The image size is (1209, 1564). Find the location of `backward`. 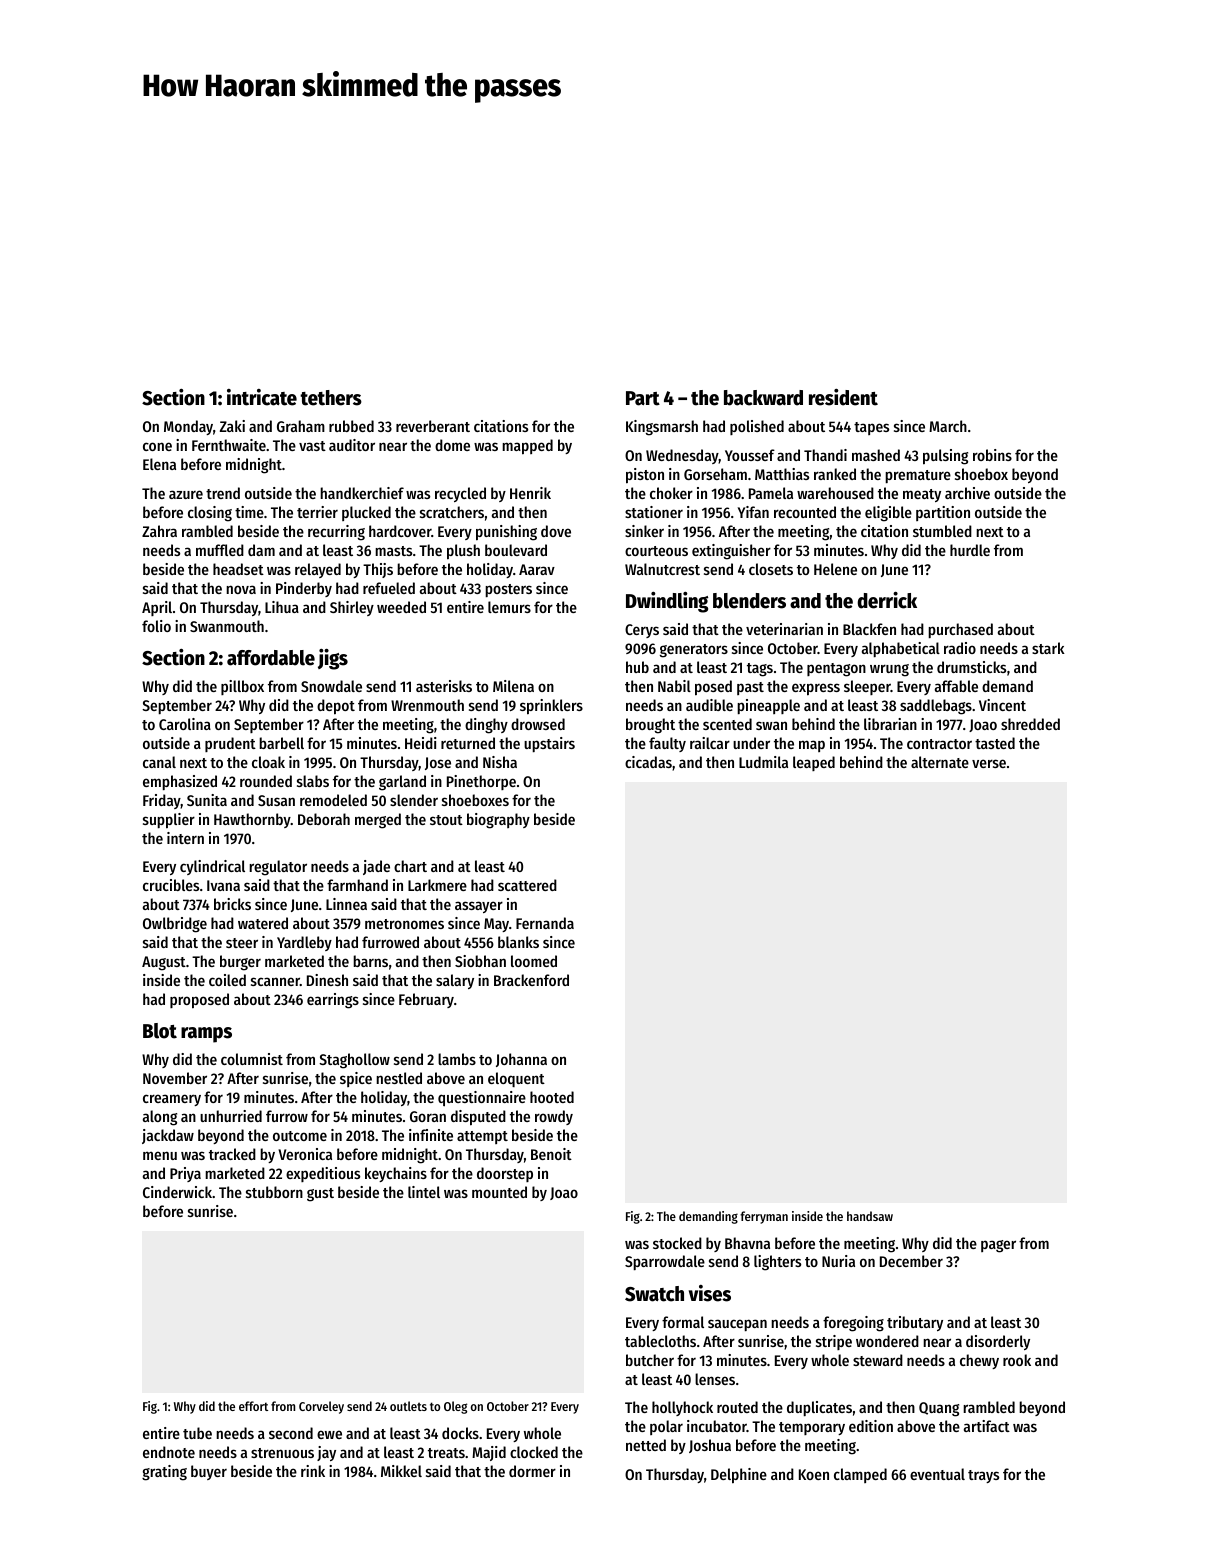

backward is located at coordinates (763, 398).
